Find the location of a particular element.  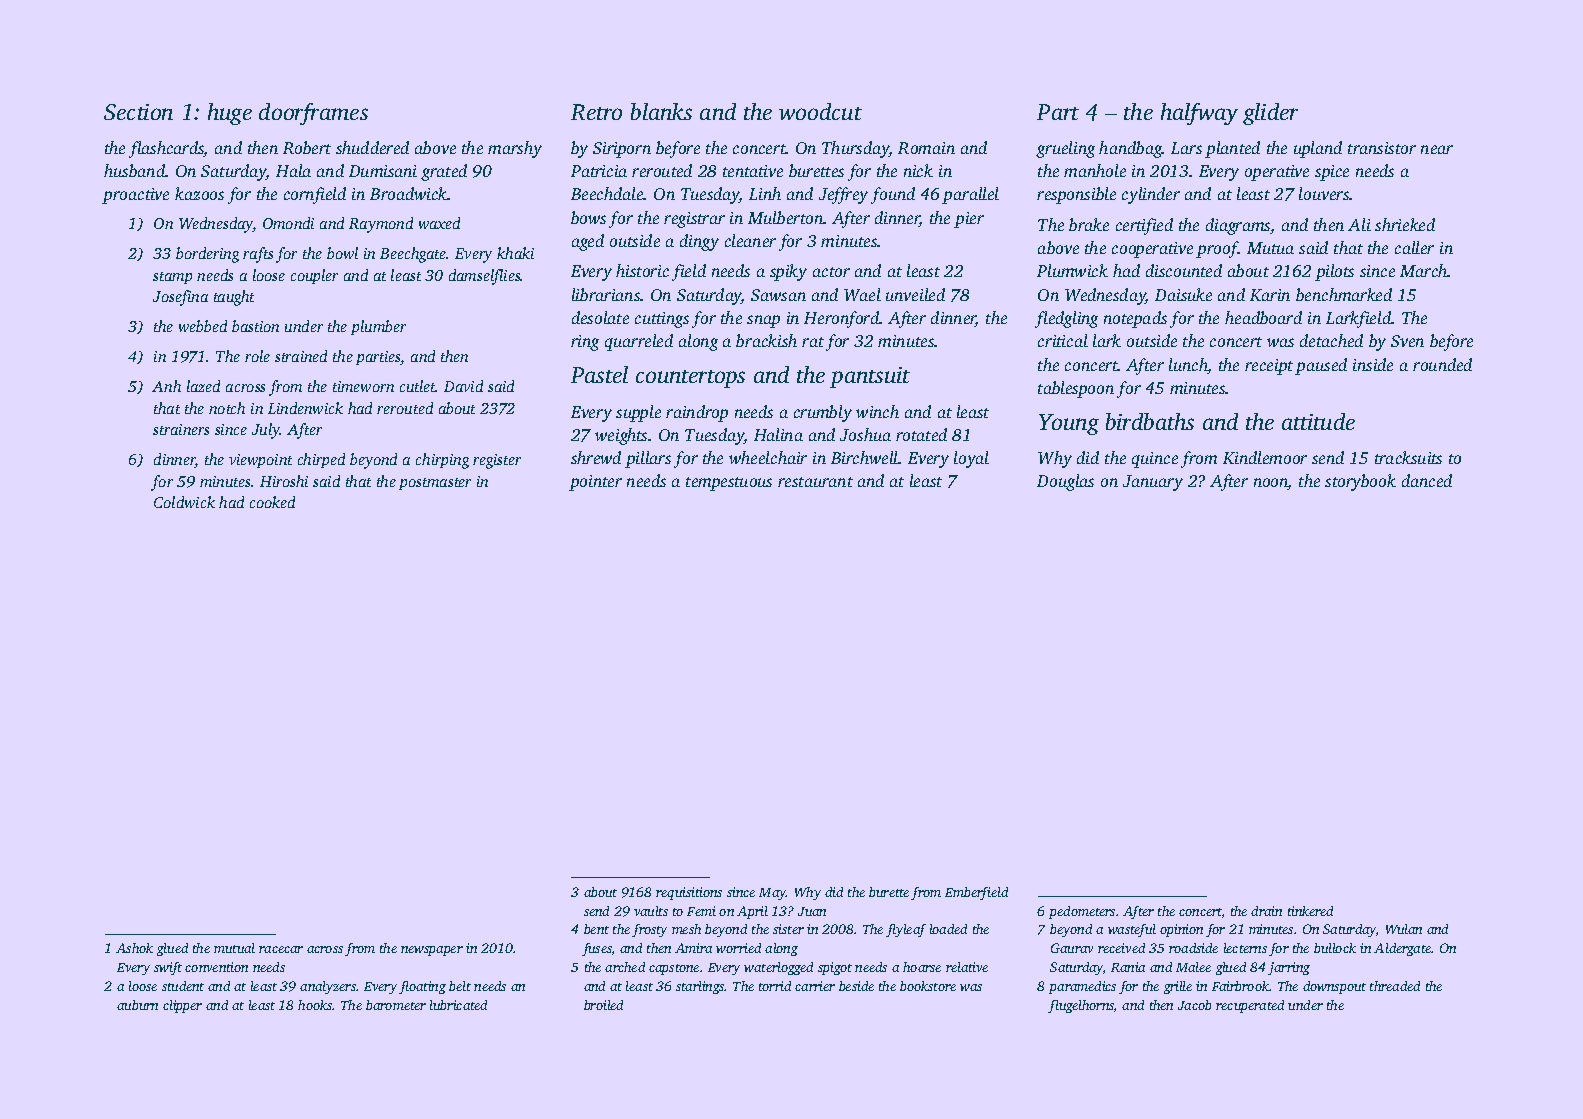

glider is located at coordinates (1270, 114).
